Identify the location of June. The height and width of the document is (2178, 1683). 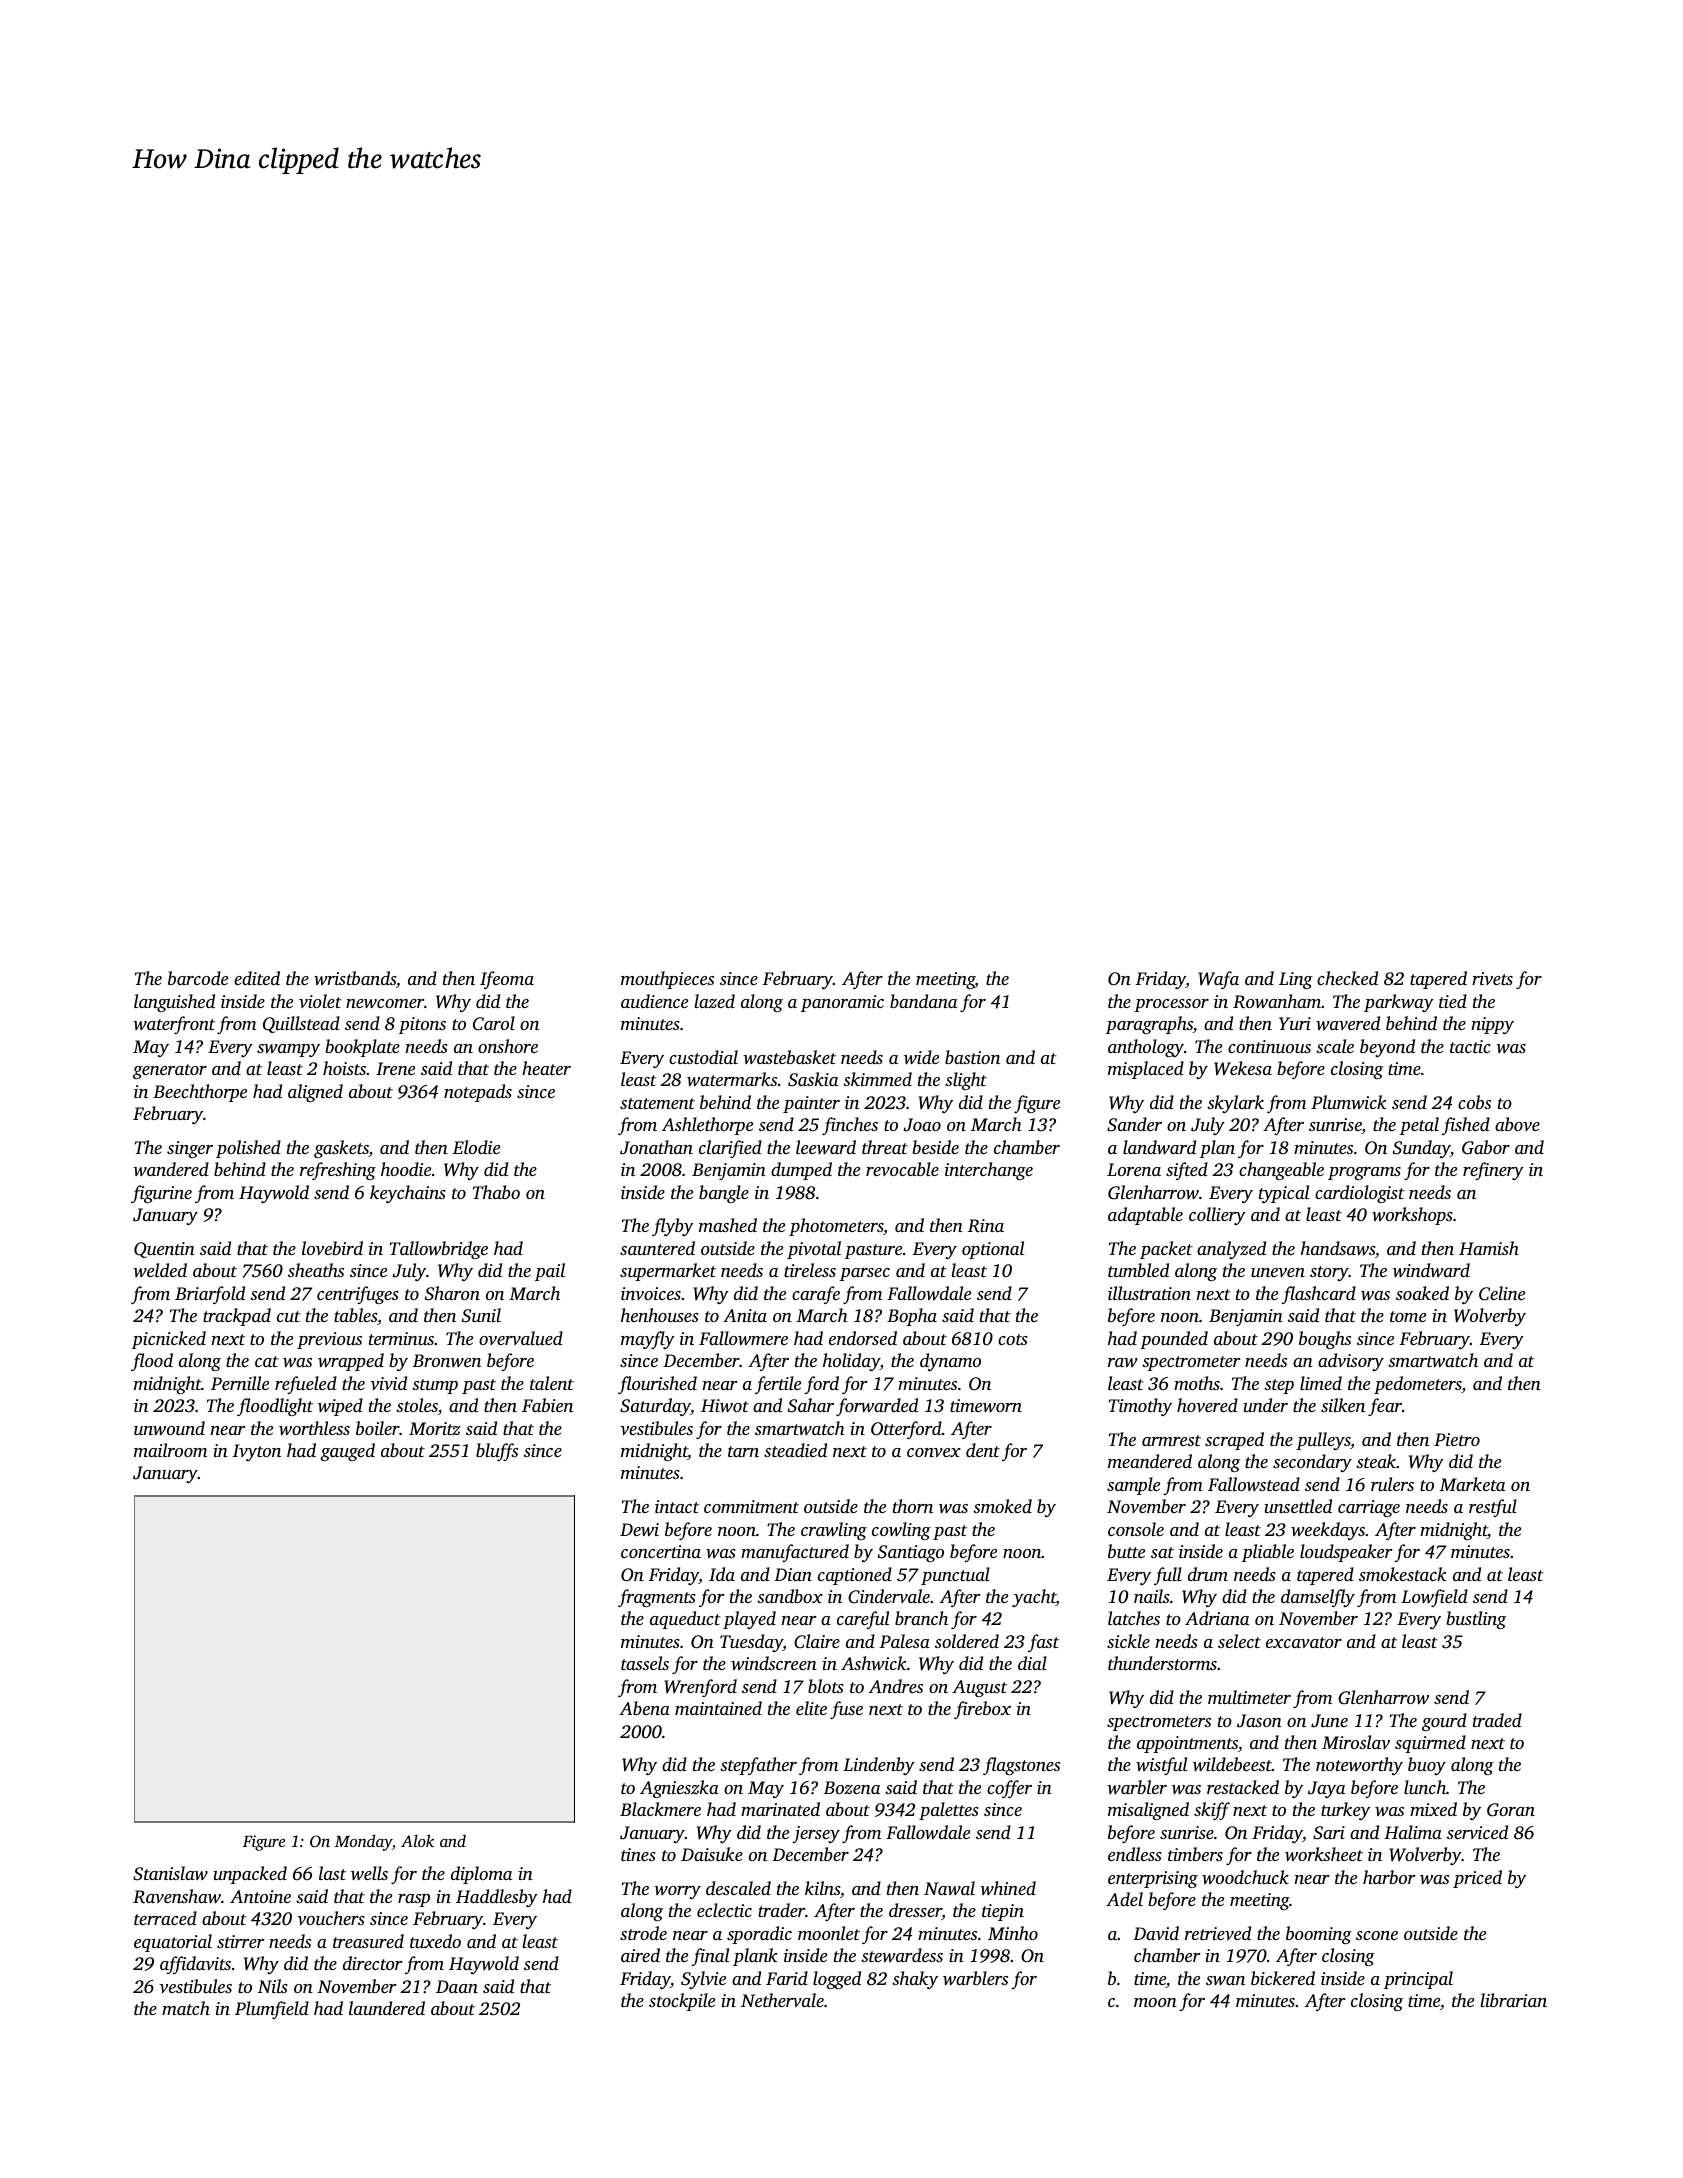
(1329, 1721).
